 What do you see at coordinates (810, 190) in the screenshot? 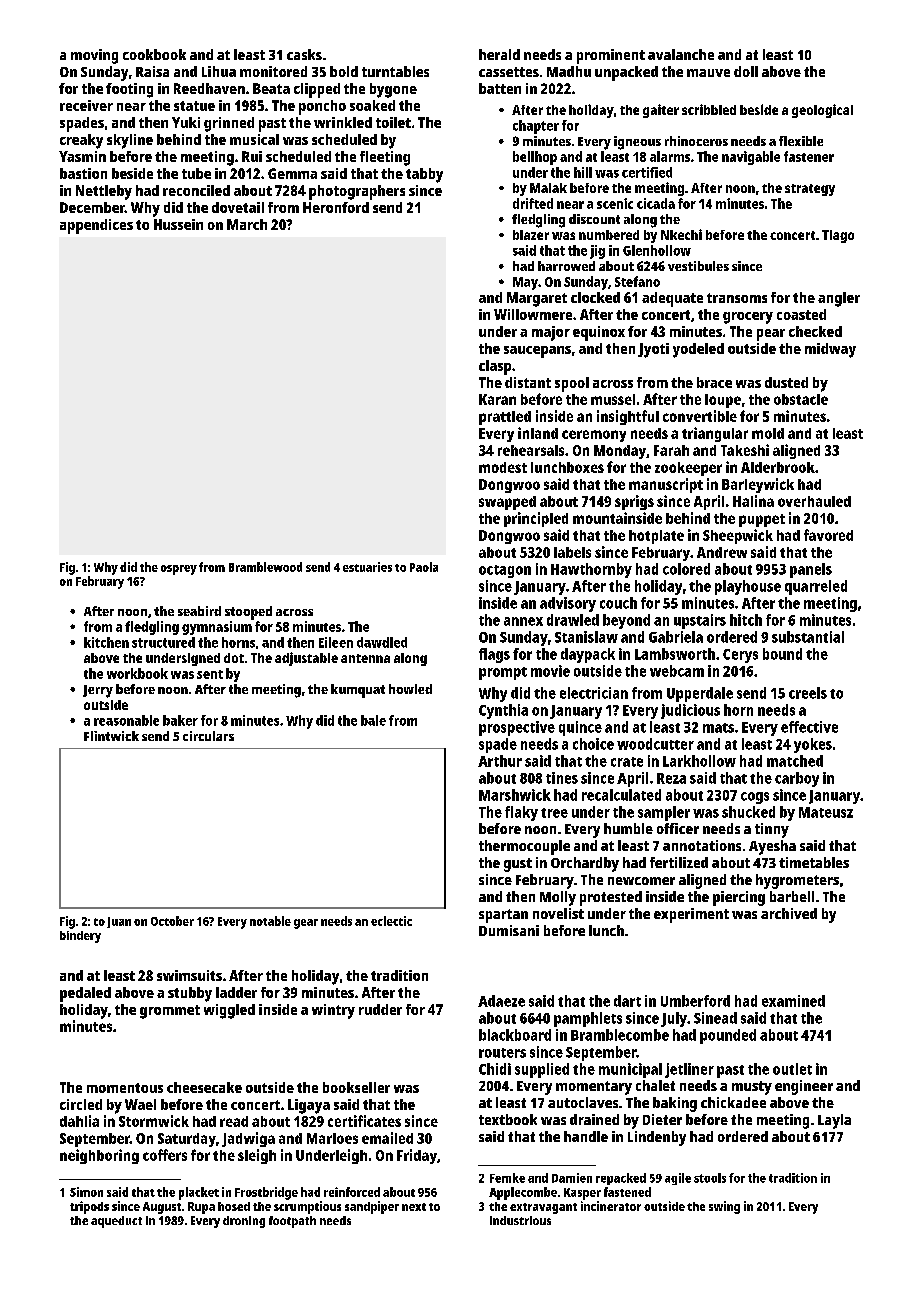
I see `strategy` at bounding box center [810, 190].
